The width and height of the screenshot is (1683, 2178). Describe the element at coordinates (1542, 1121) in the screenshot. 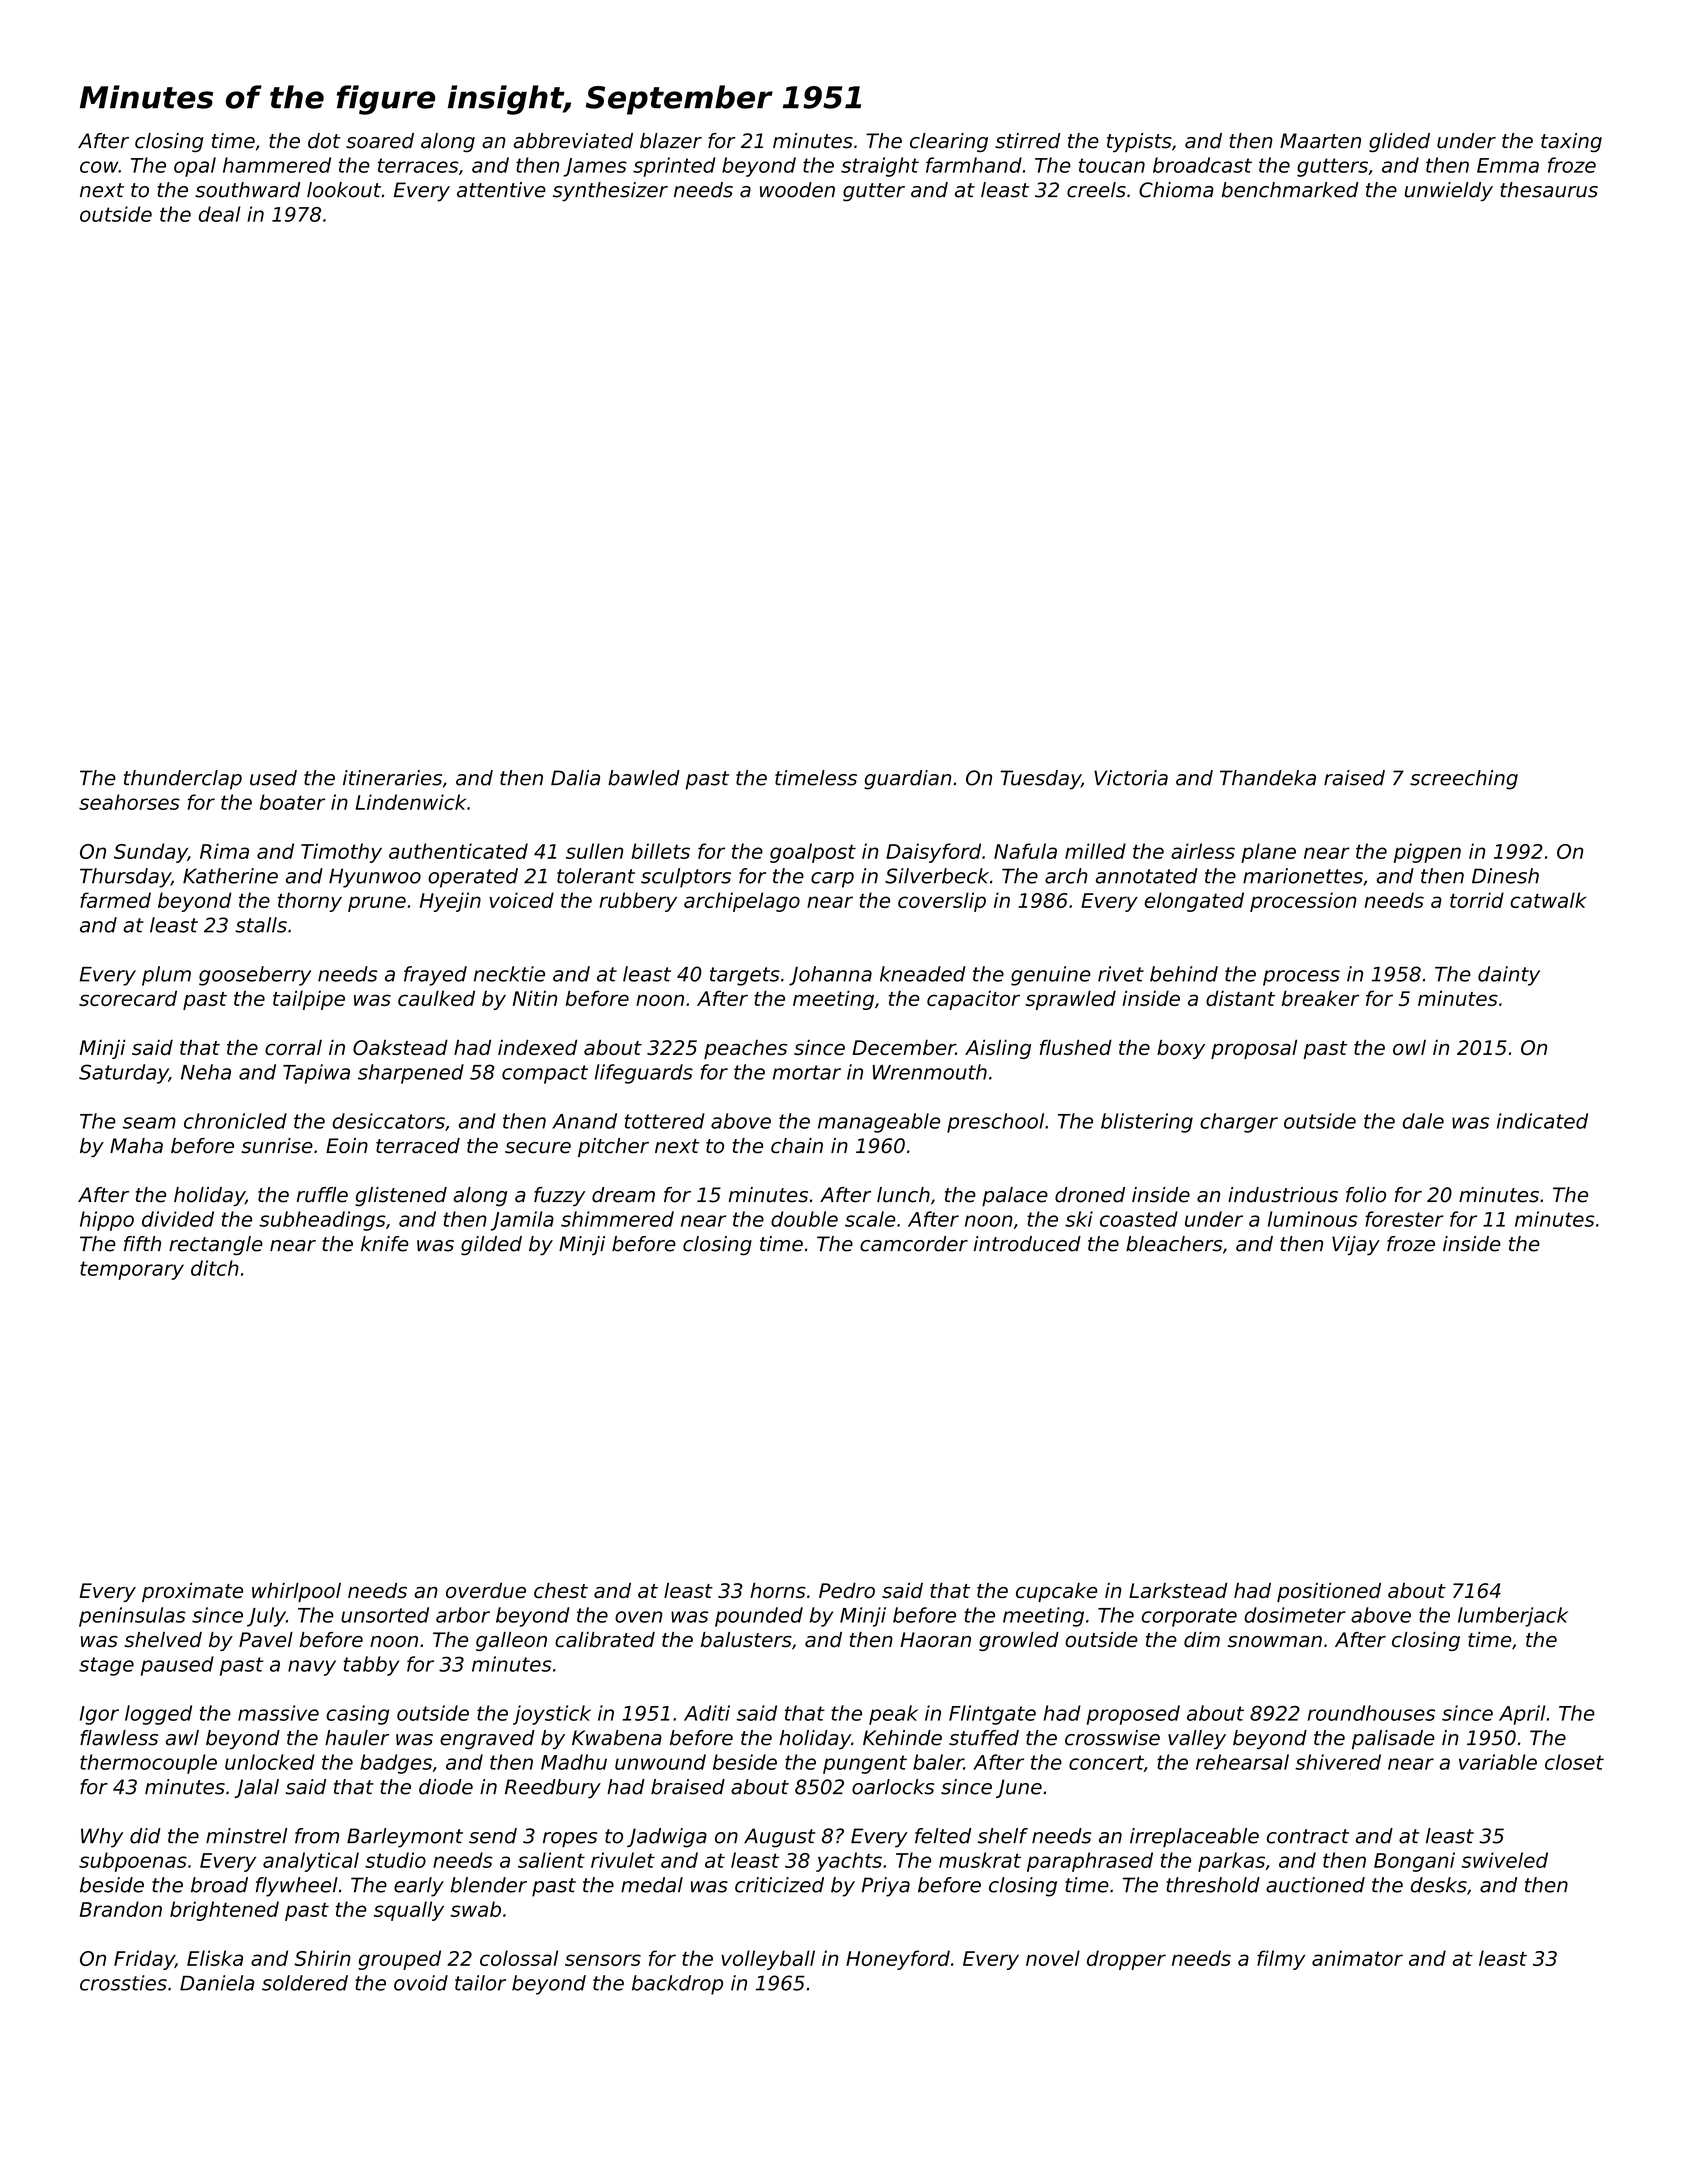

I see `indicated` at that location.
